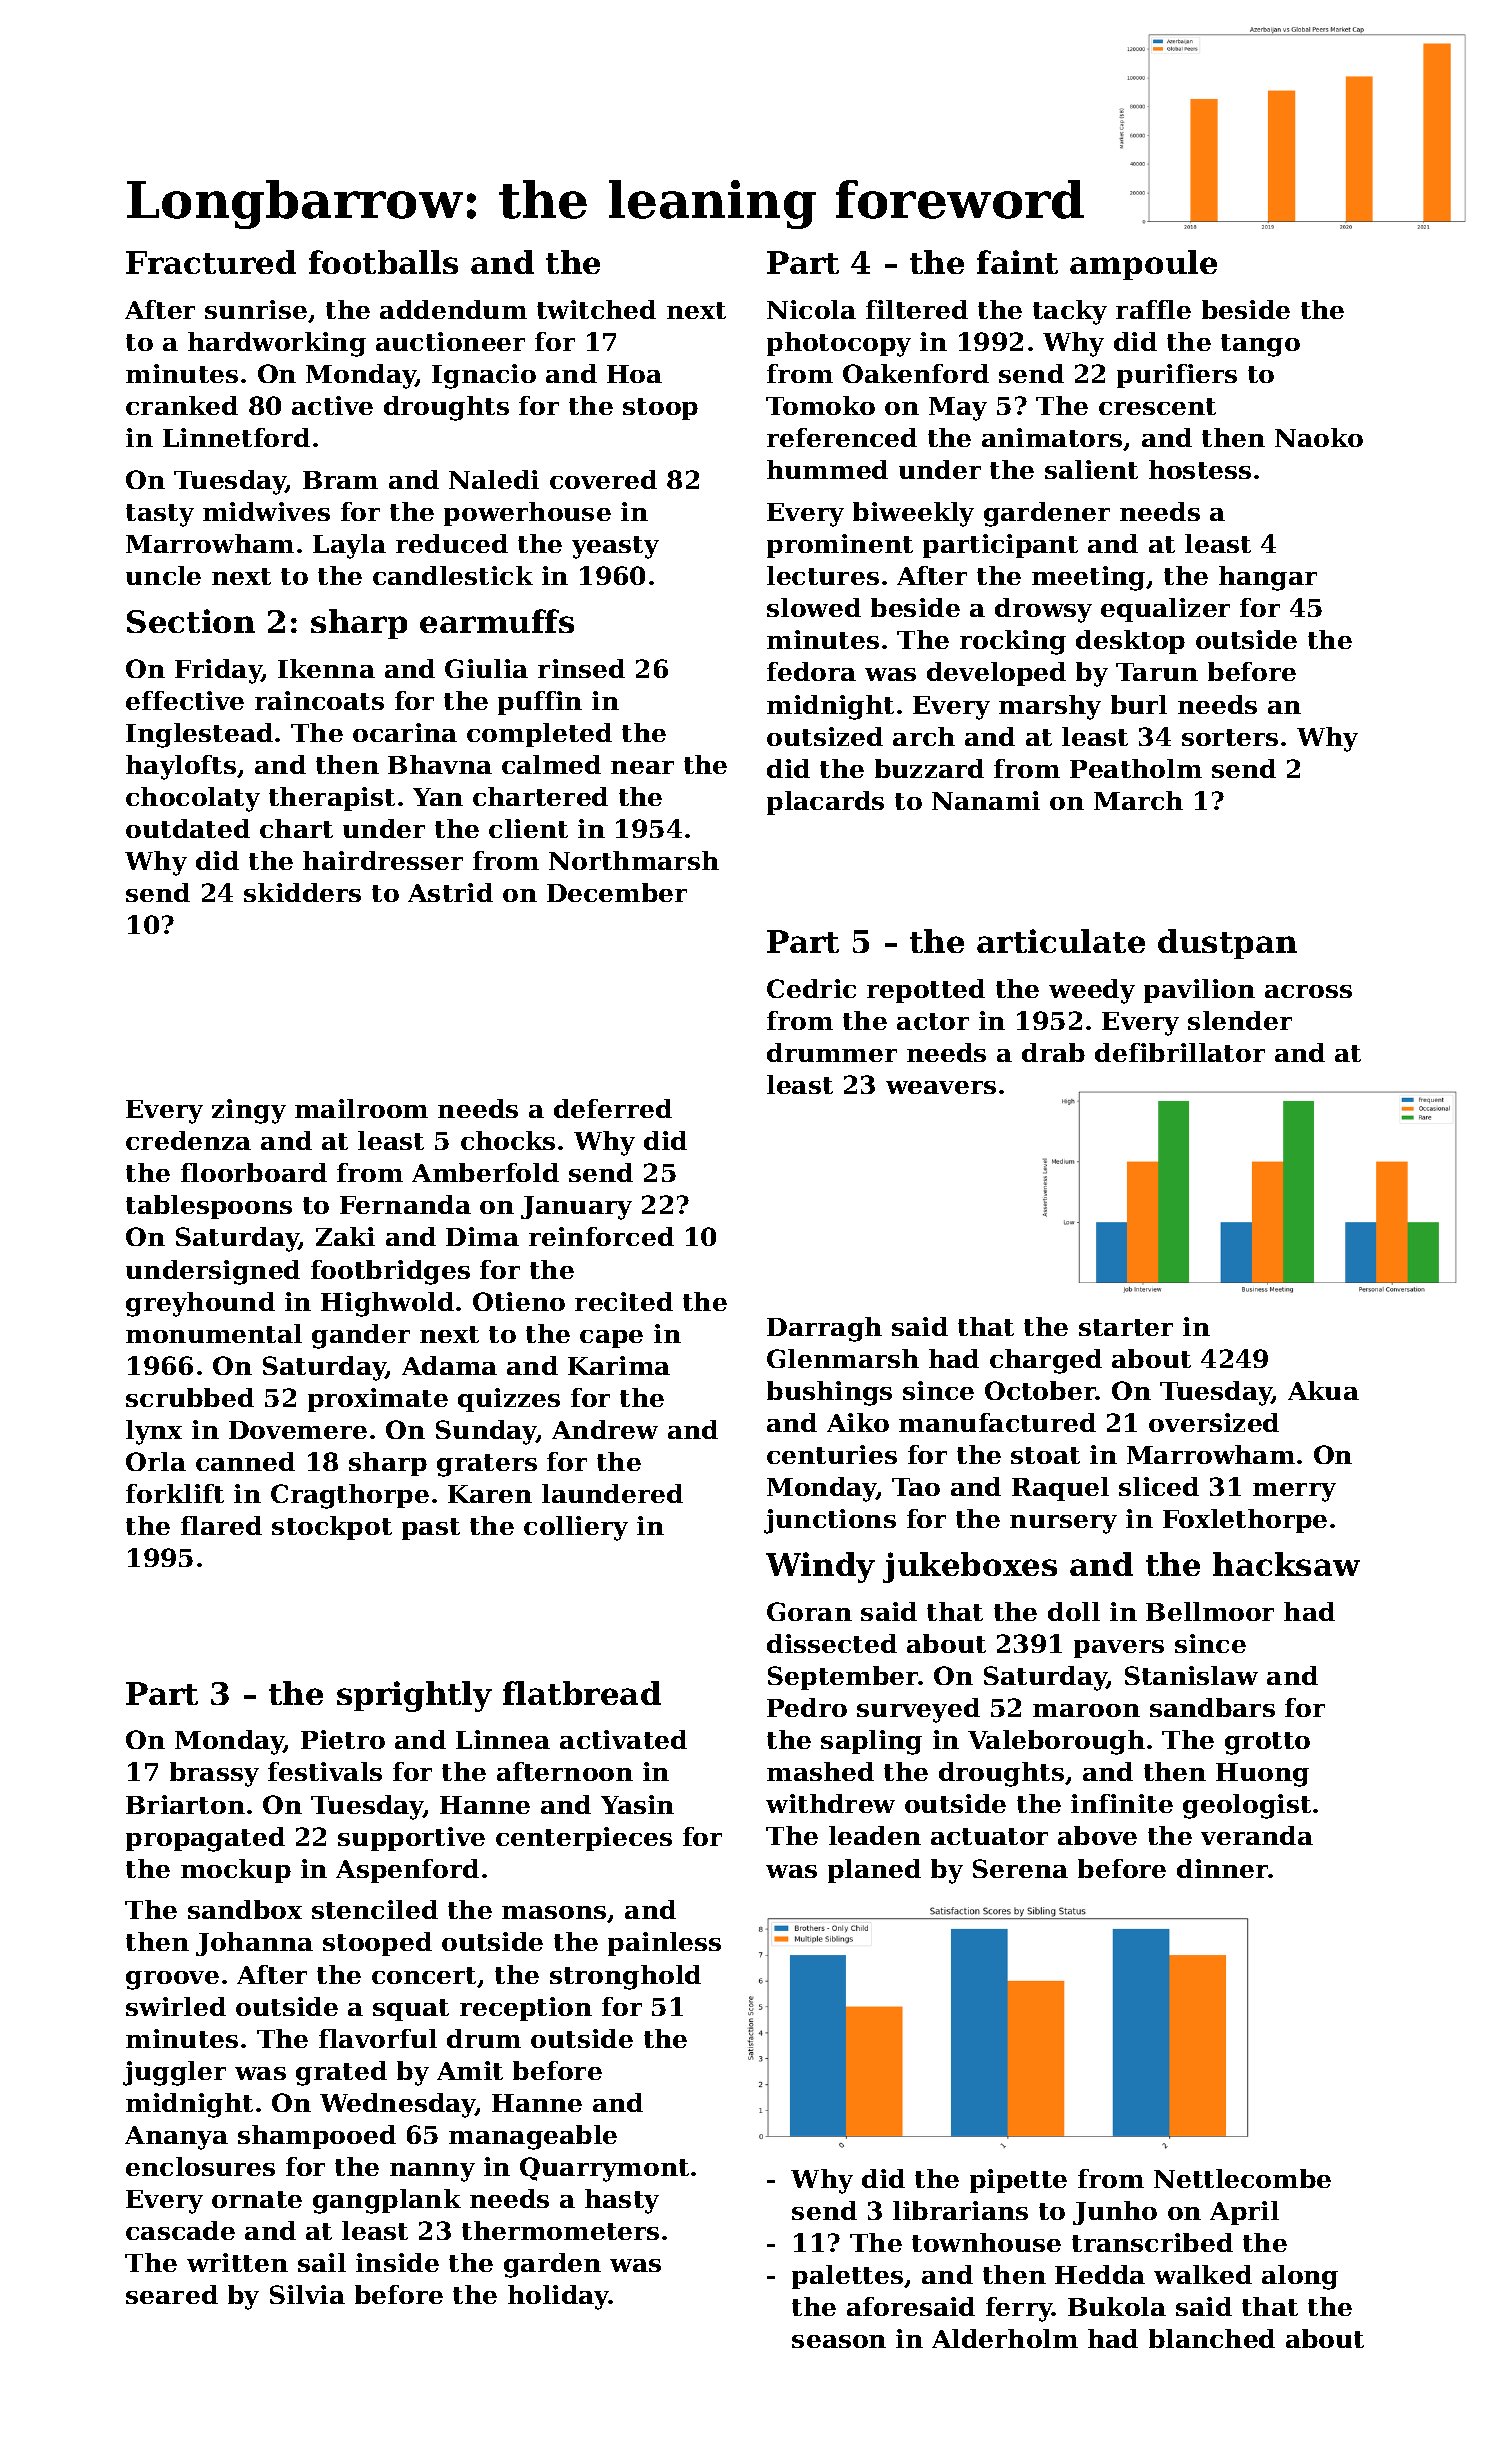  I want to click on Fractured, so click(211, 262).
